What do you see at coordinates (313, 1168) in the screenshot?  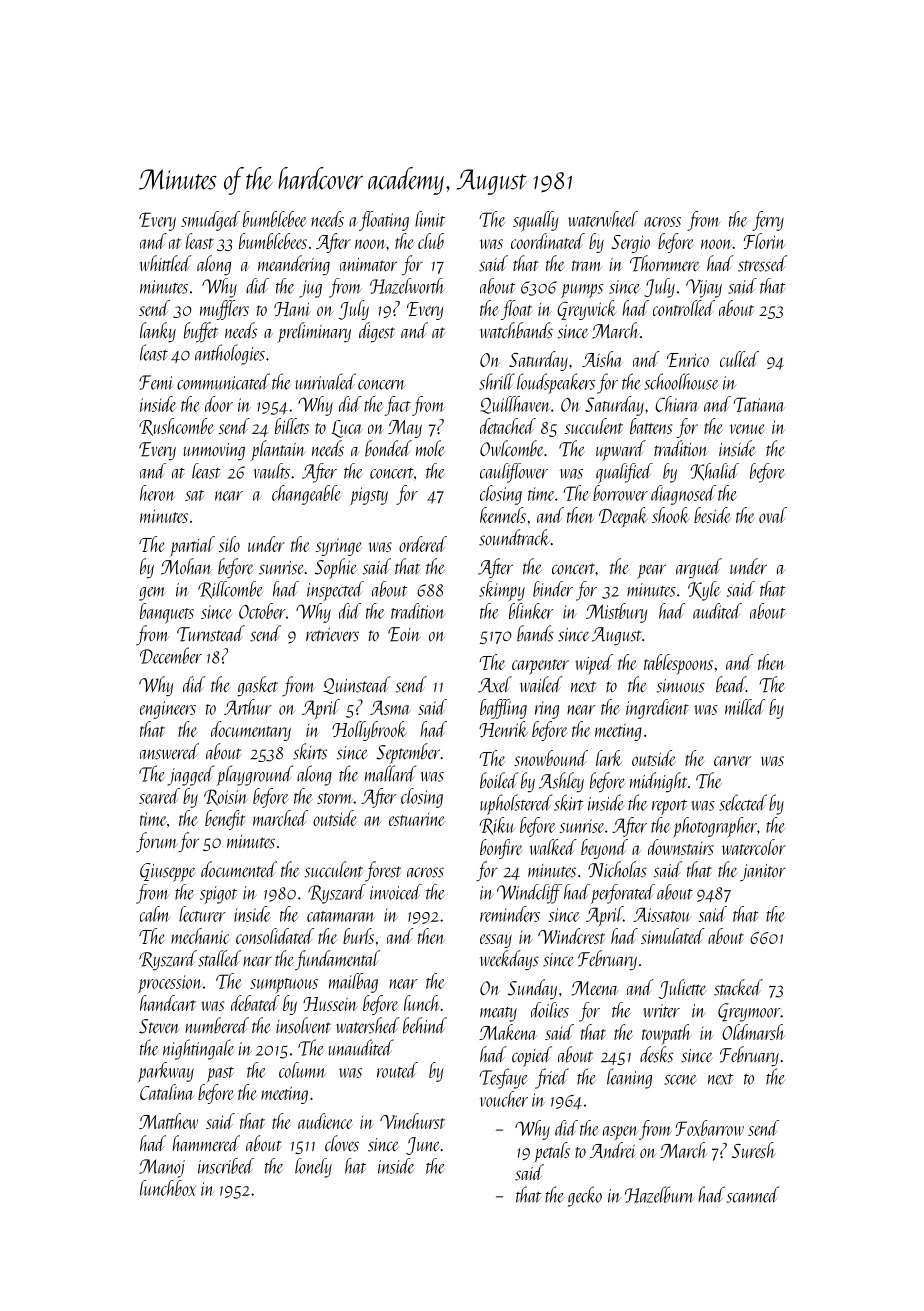 I see `lonely` at bounding box center [313, 1168].
